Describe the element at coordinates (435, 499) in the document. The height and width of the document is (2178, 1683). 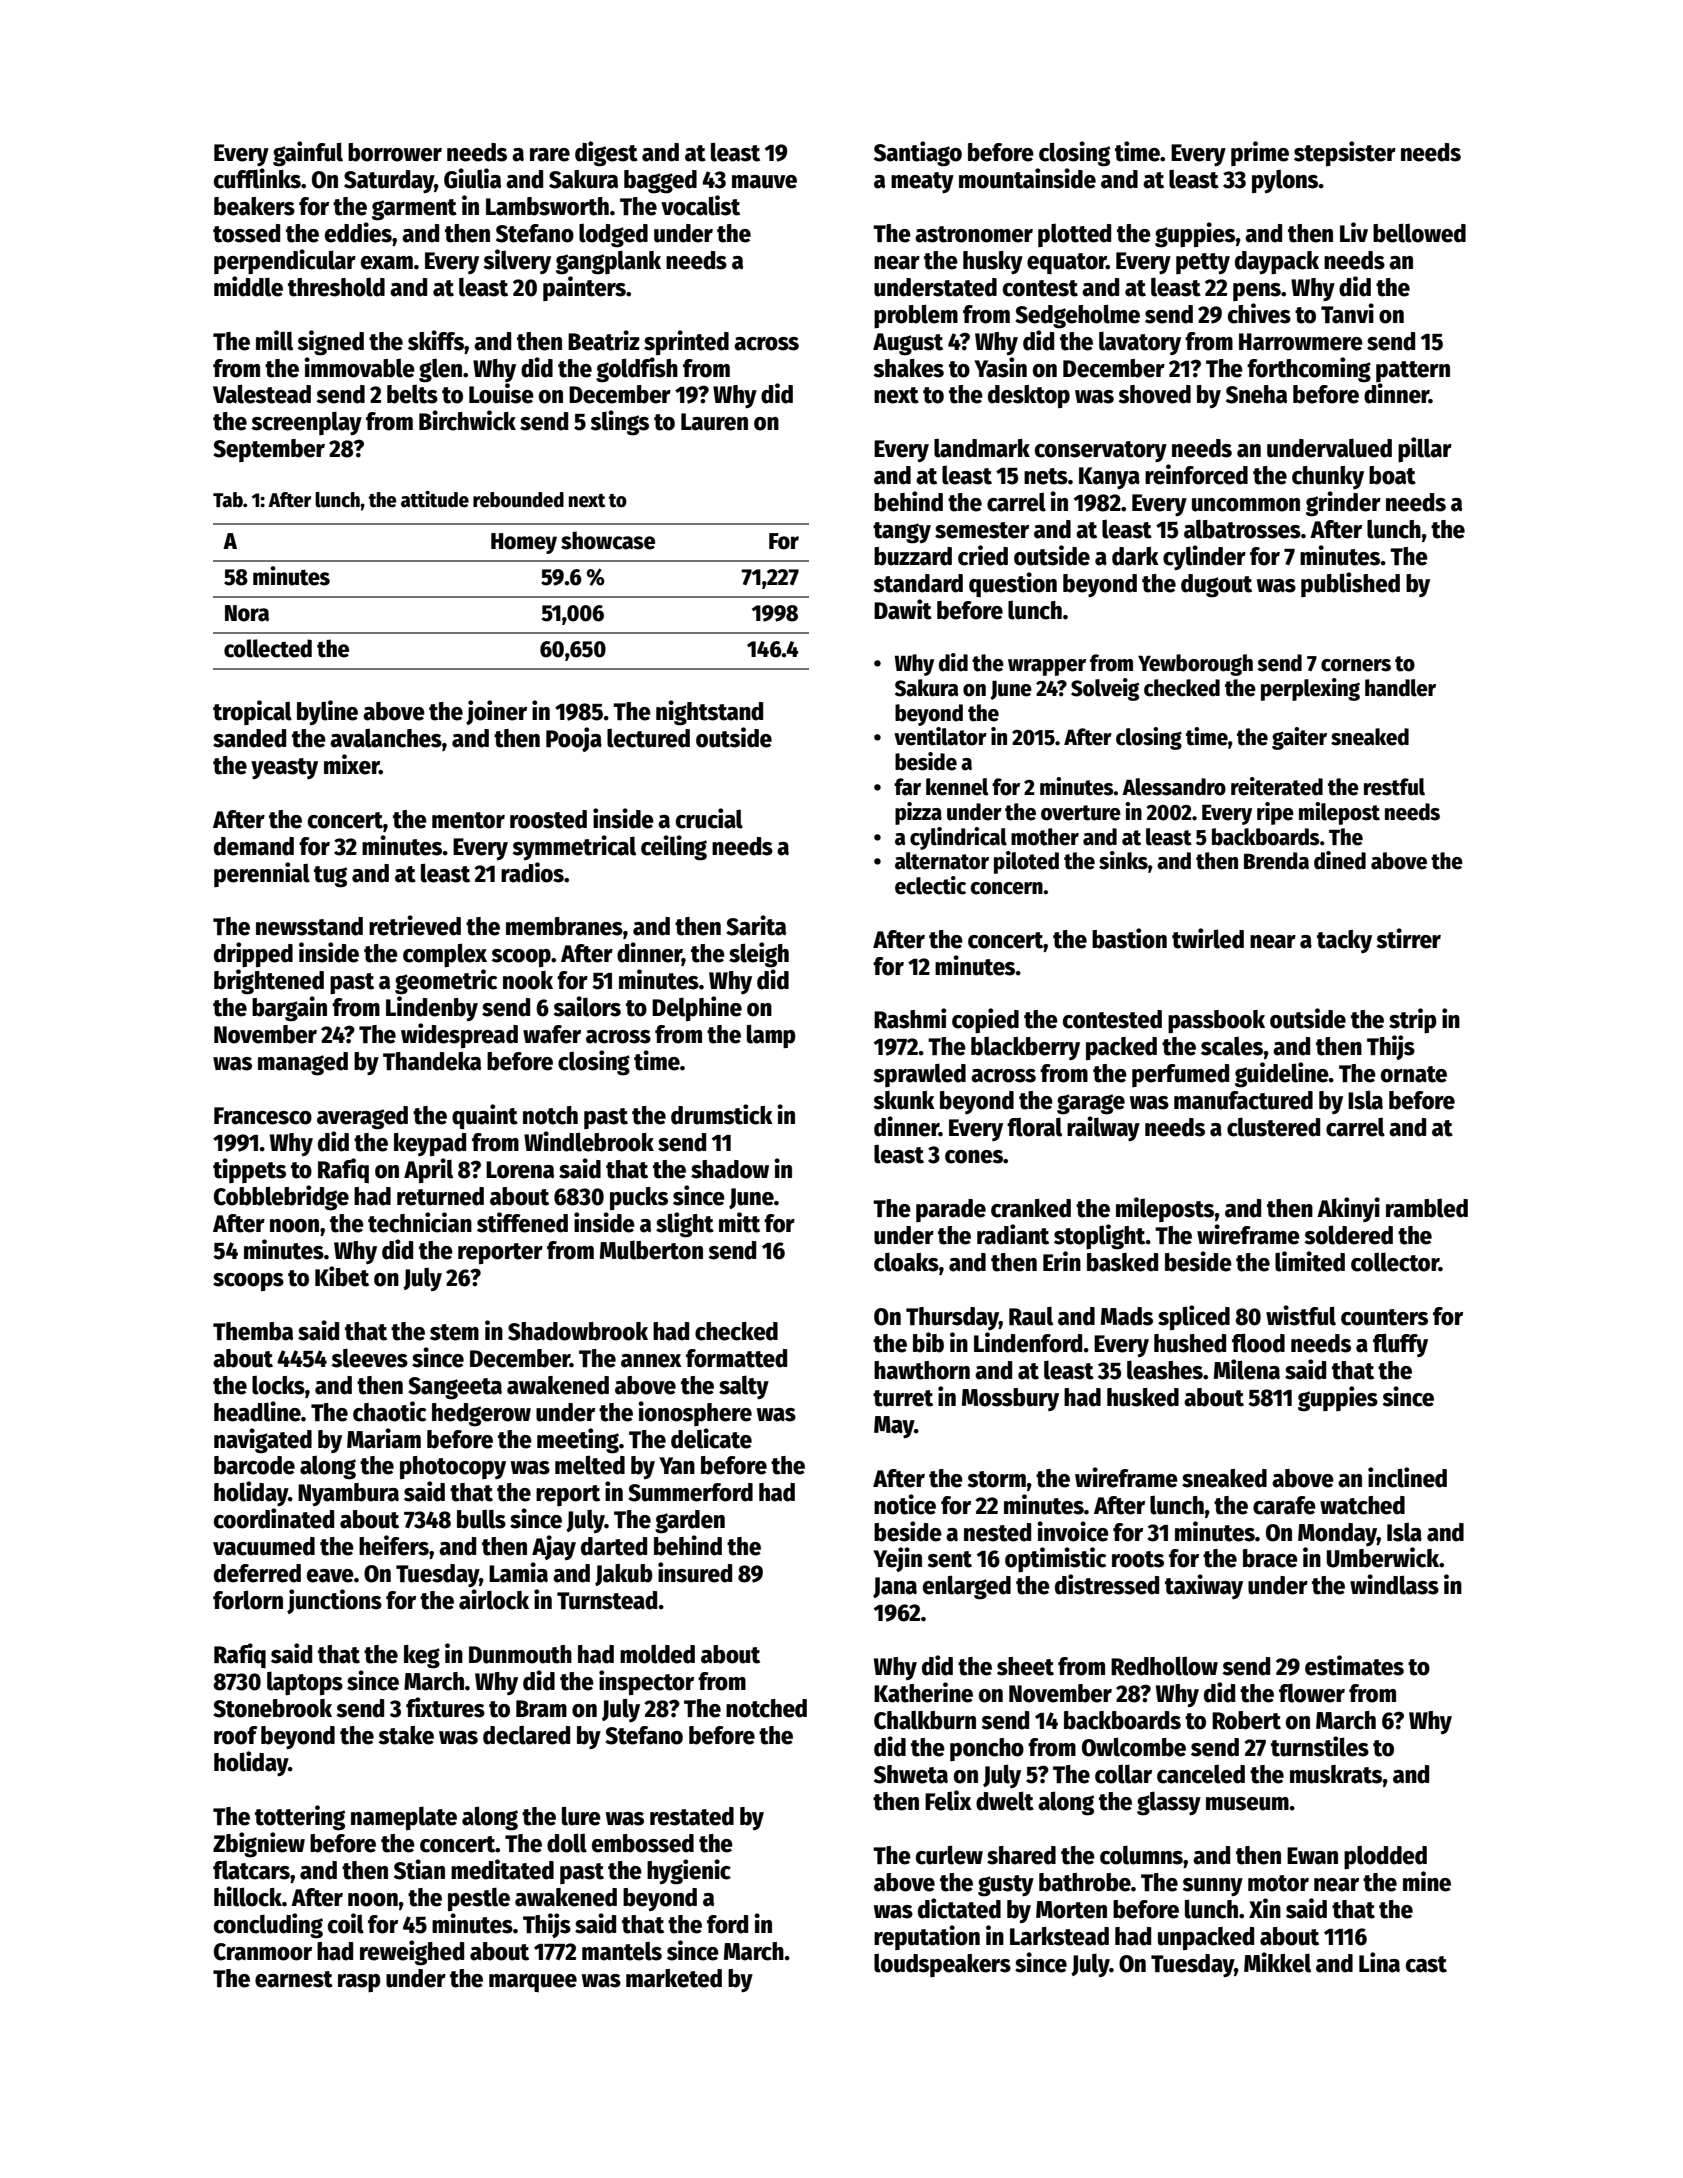
I see `attitude` at that location.
